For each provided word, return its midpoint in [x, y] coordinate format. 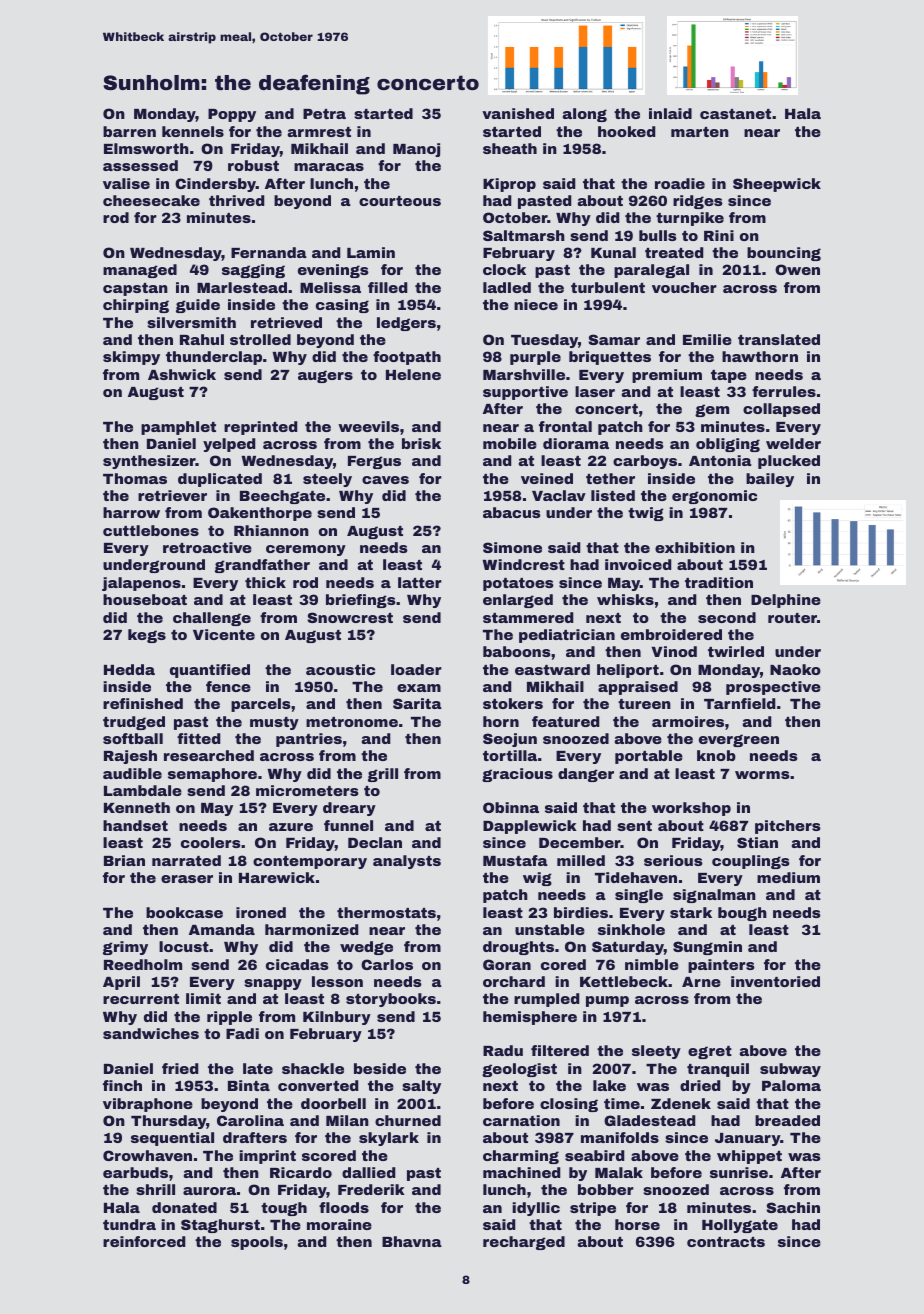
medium [788, 877]
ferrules [784, 391]
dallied [368, 1172]
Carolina [250, 1120]
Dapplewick [530, 827]
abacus [512, 512]
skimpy [131, 358]
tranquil [718, 1070]
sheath [510, 148]
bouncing [784, 254]
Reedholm [143, 964]
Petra [324, 114]
